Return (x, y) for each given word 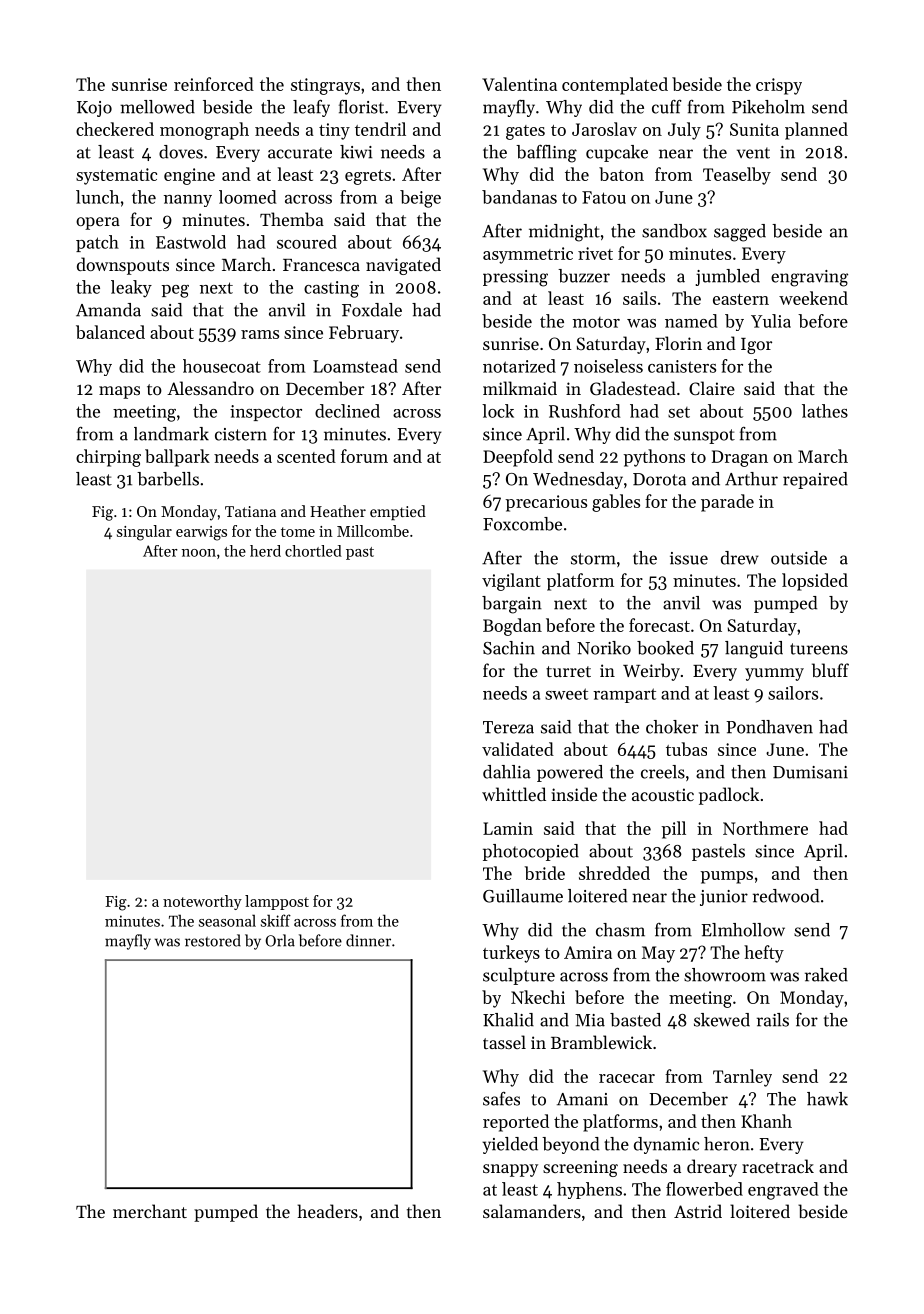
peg (175, 291)
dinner (368, 940)
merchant (150, 1211)
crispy (779, 86)
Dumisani (810, 772)
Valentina (519, 84)
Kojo (94, 109)
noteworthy (202, 902)
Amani (582, 1099)
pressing (515, 278)
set (679, 412)
